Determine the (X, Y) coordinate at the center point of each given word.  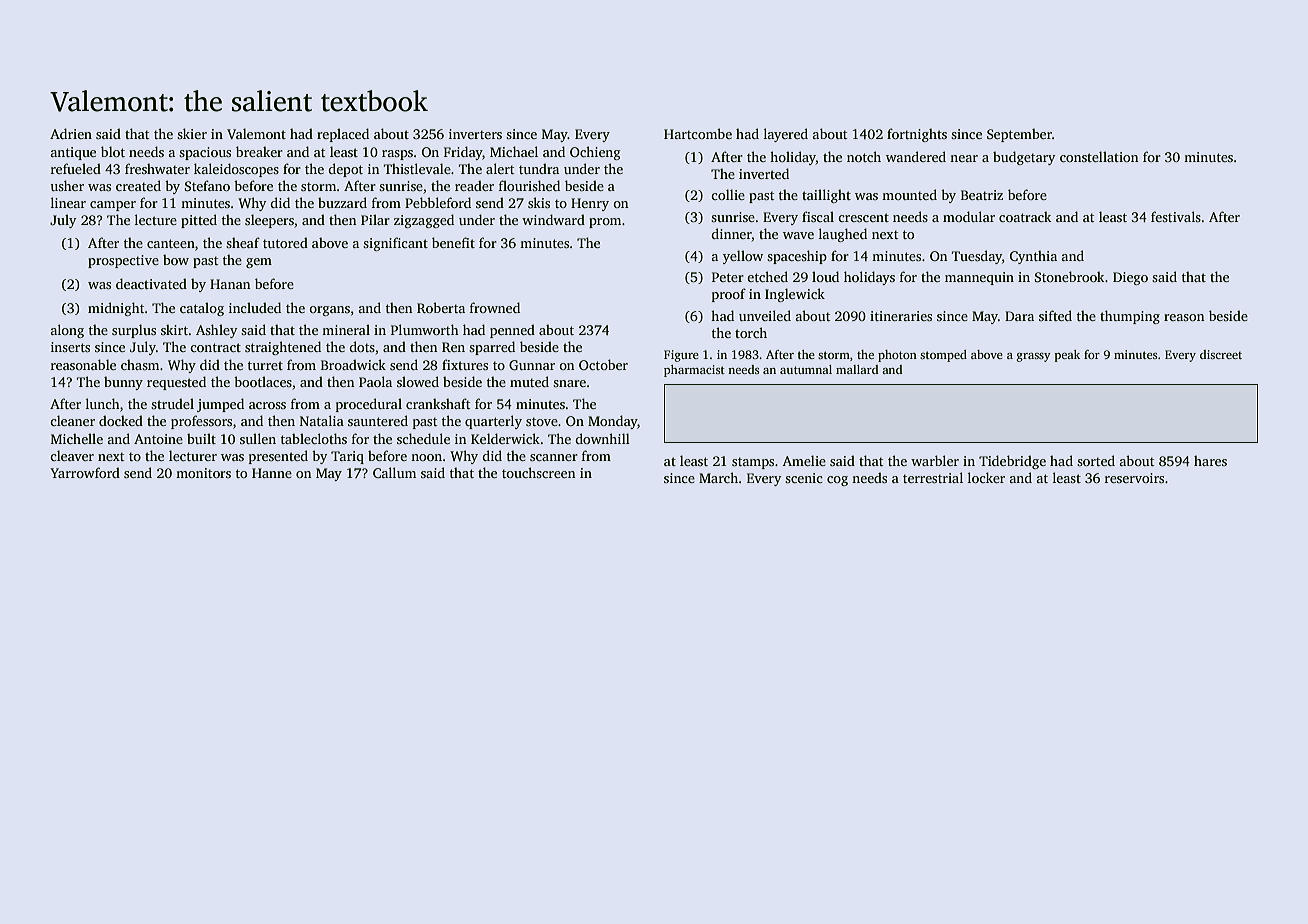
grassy (1033, 357)
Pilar (375, 219)
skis (539, 202)
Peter (728, 277)
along (67, 331)
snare (569, 383)
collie (728, 194)
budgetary (1024, 158)
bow (176, 260)
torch (751, 332)
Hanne (272, 473)
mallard (857, 369)
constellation (1099, 156)
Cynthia (1033, 257)
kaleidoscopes (236, 170)
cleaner (72, 420)
